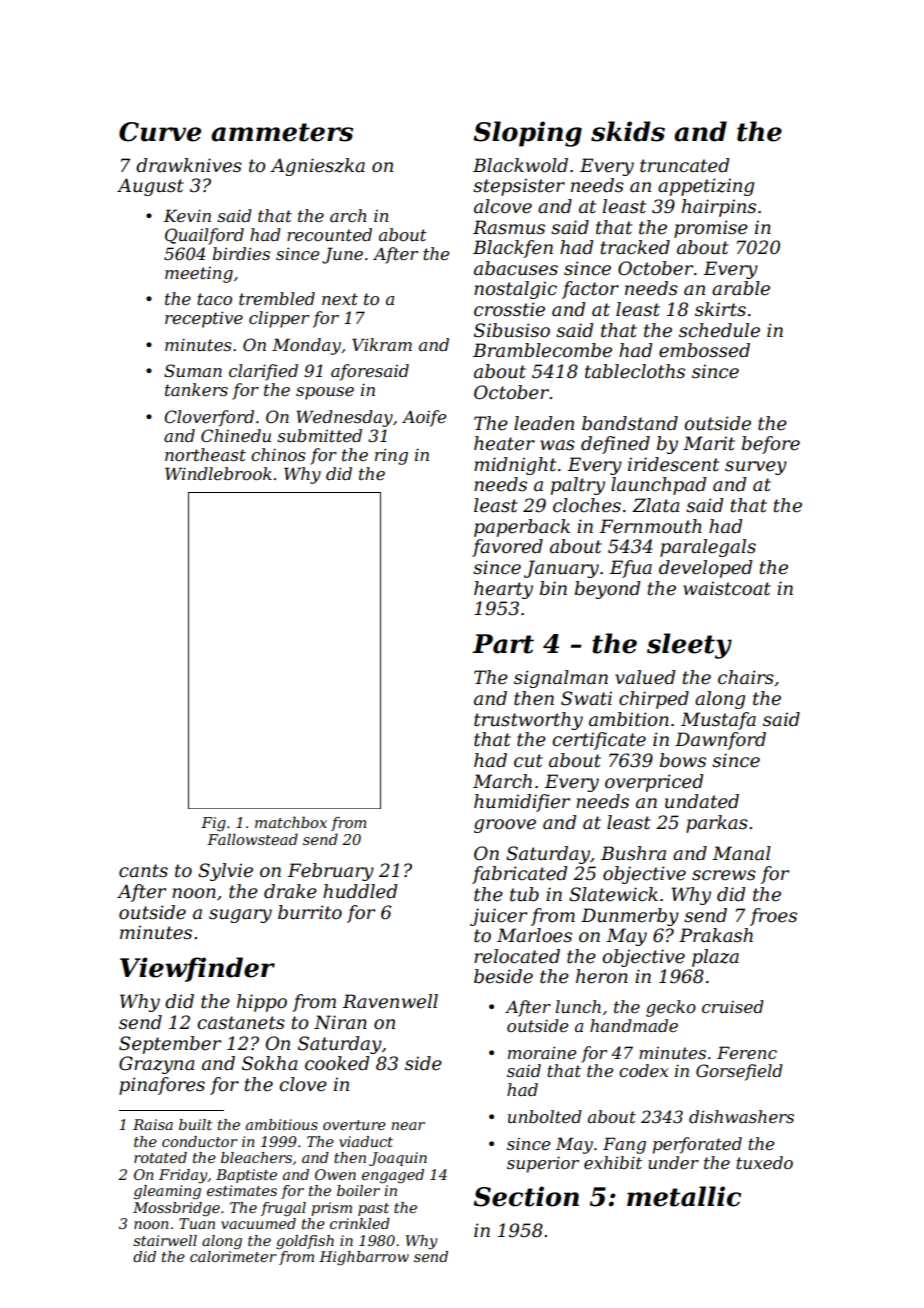 The height and width of the image is (1308, 924). Describe the element at coordinates (153, 1124) in the image. I see `Raisa` at that location.
